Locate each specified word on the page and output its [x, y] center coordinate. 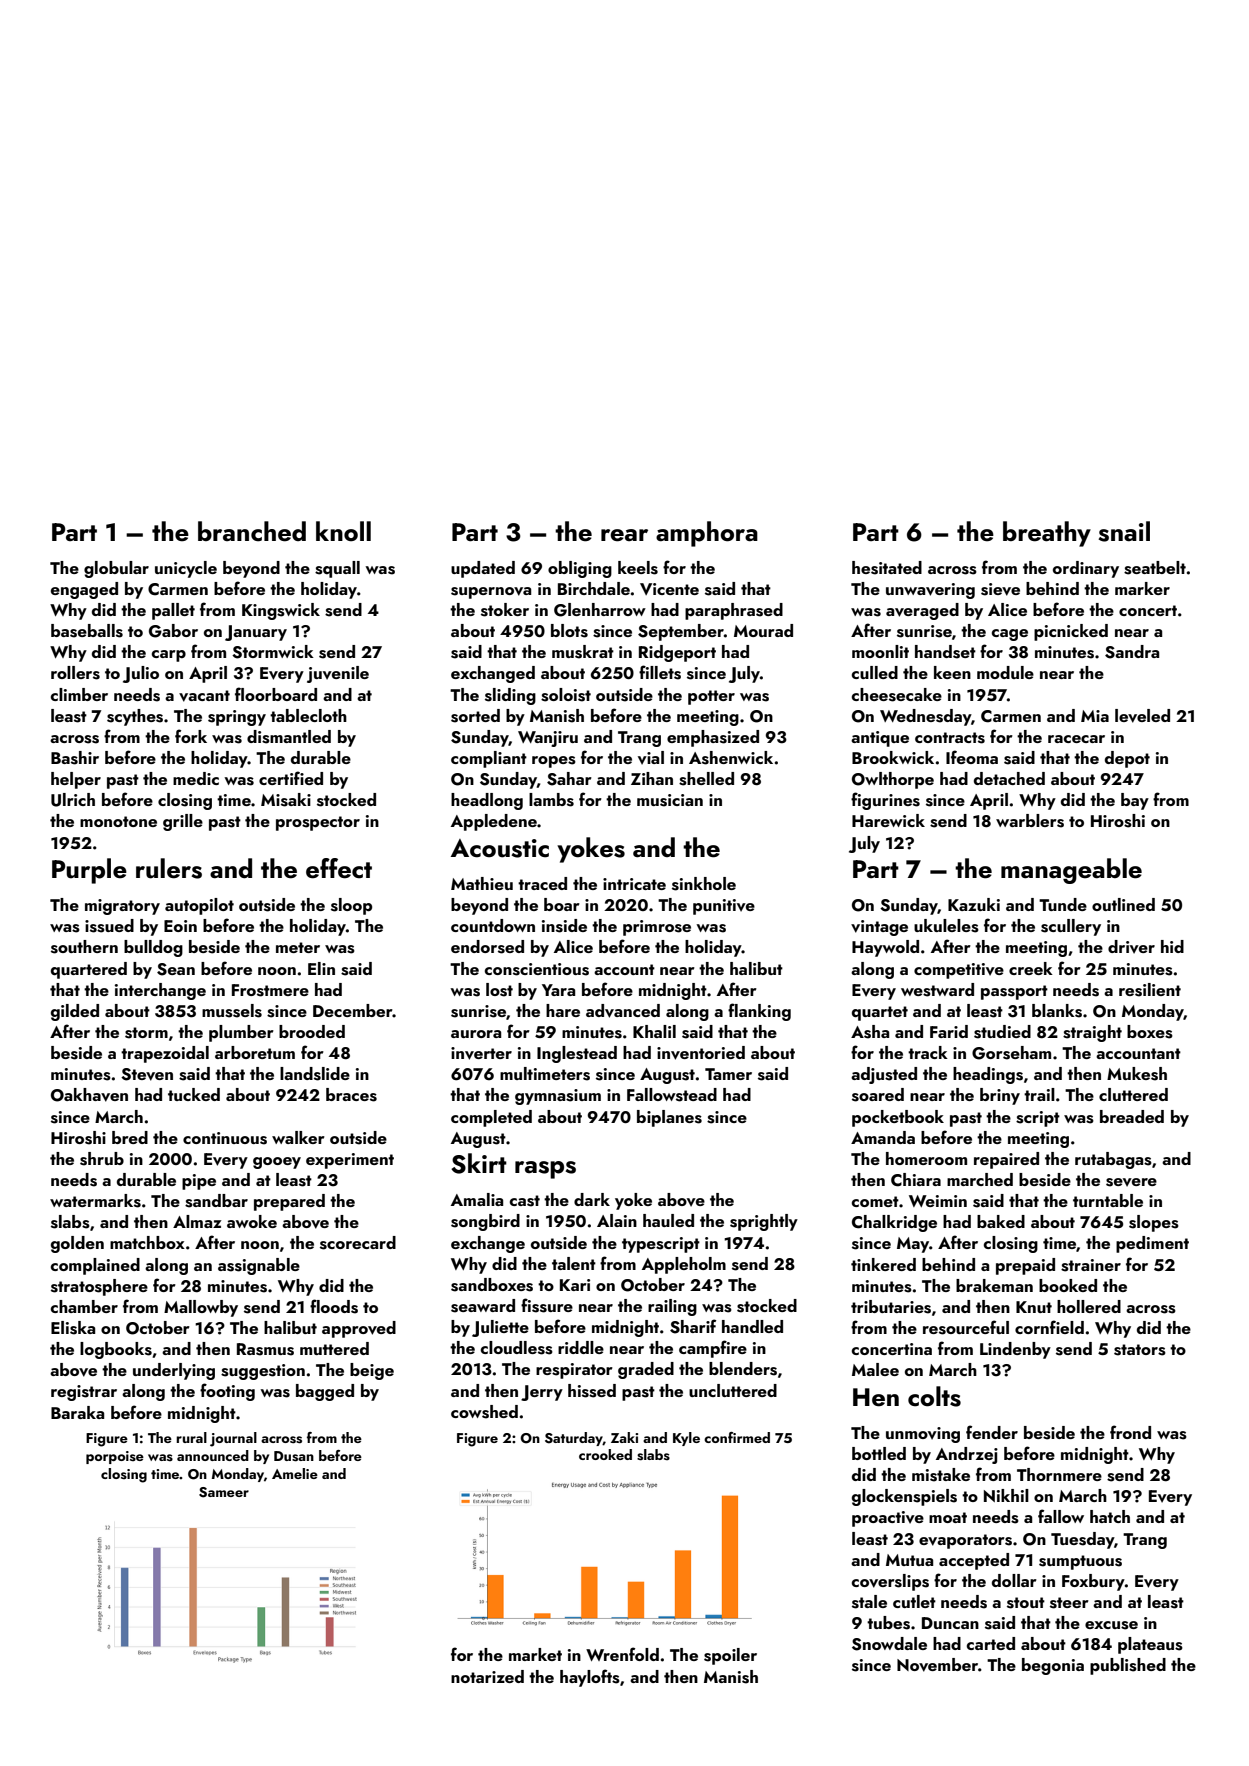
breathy [1047, 534]
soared [878, 1095]
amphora [707, 534]
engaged [84, 590]
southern [84, 947]
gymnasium [558, 1097]
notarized [487, 1676]
